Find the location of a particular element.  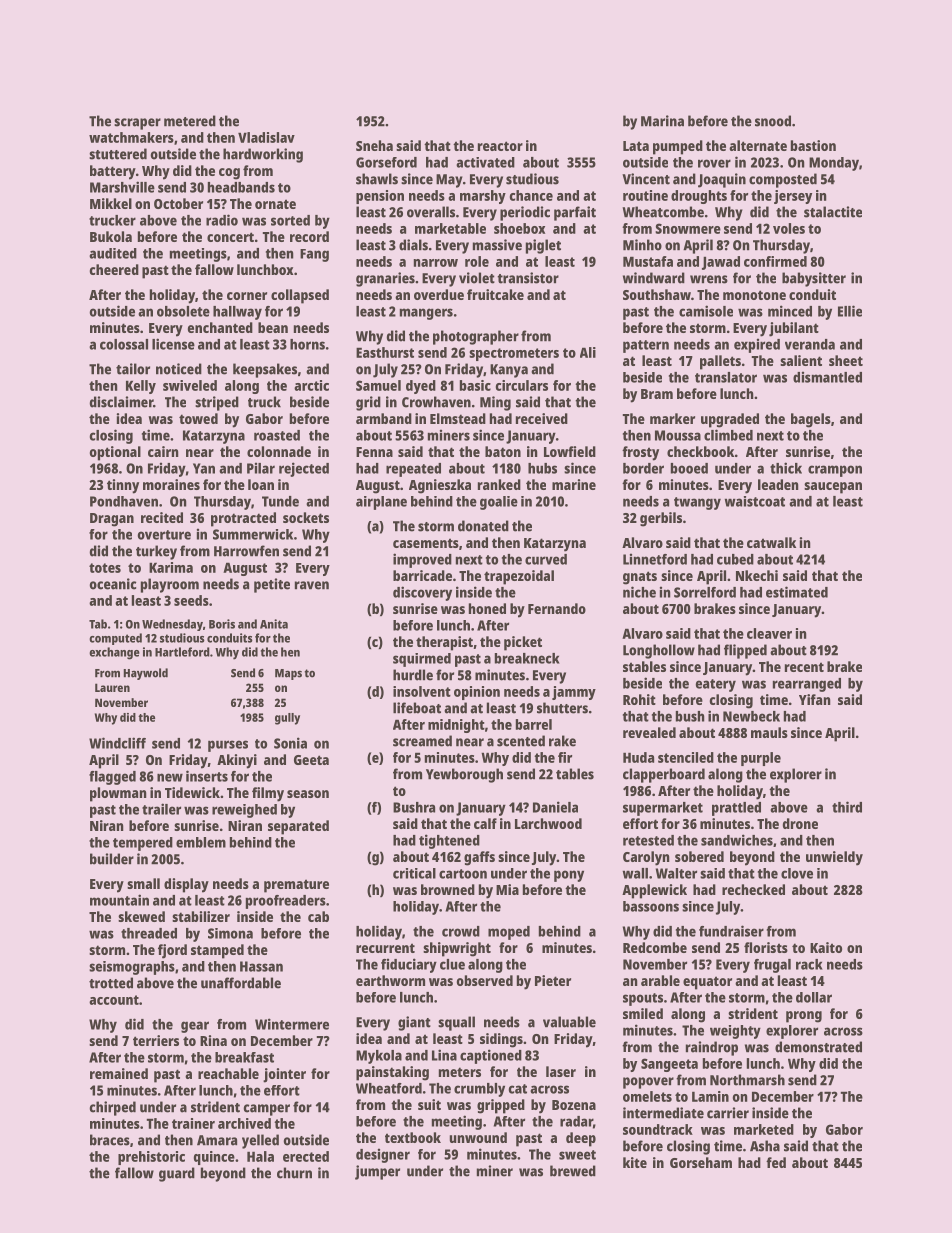

snood is located at coordinates (773, 121).
